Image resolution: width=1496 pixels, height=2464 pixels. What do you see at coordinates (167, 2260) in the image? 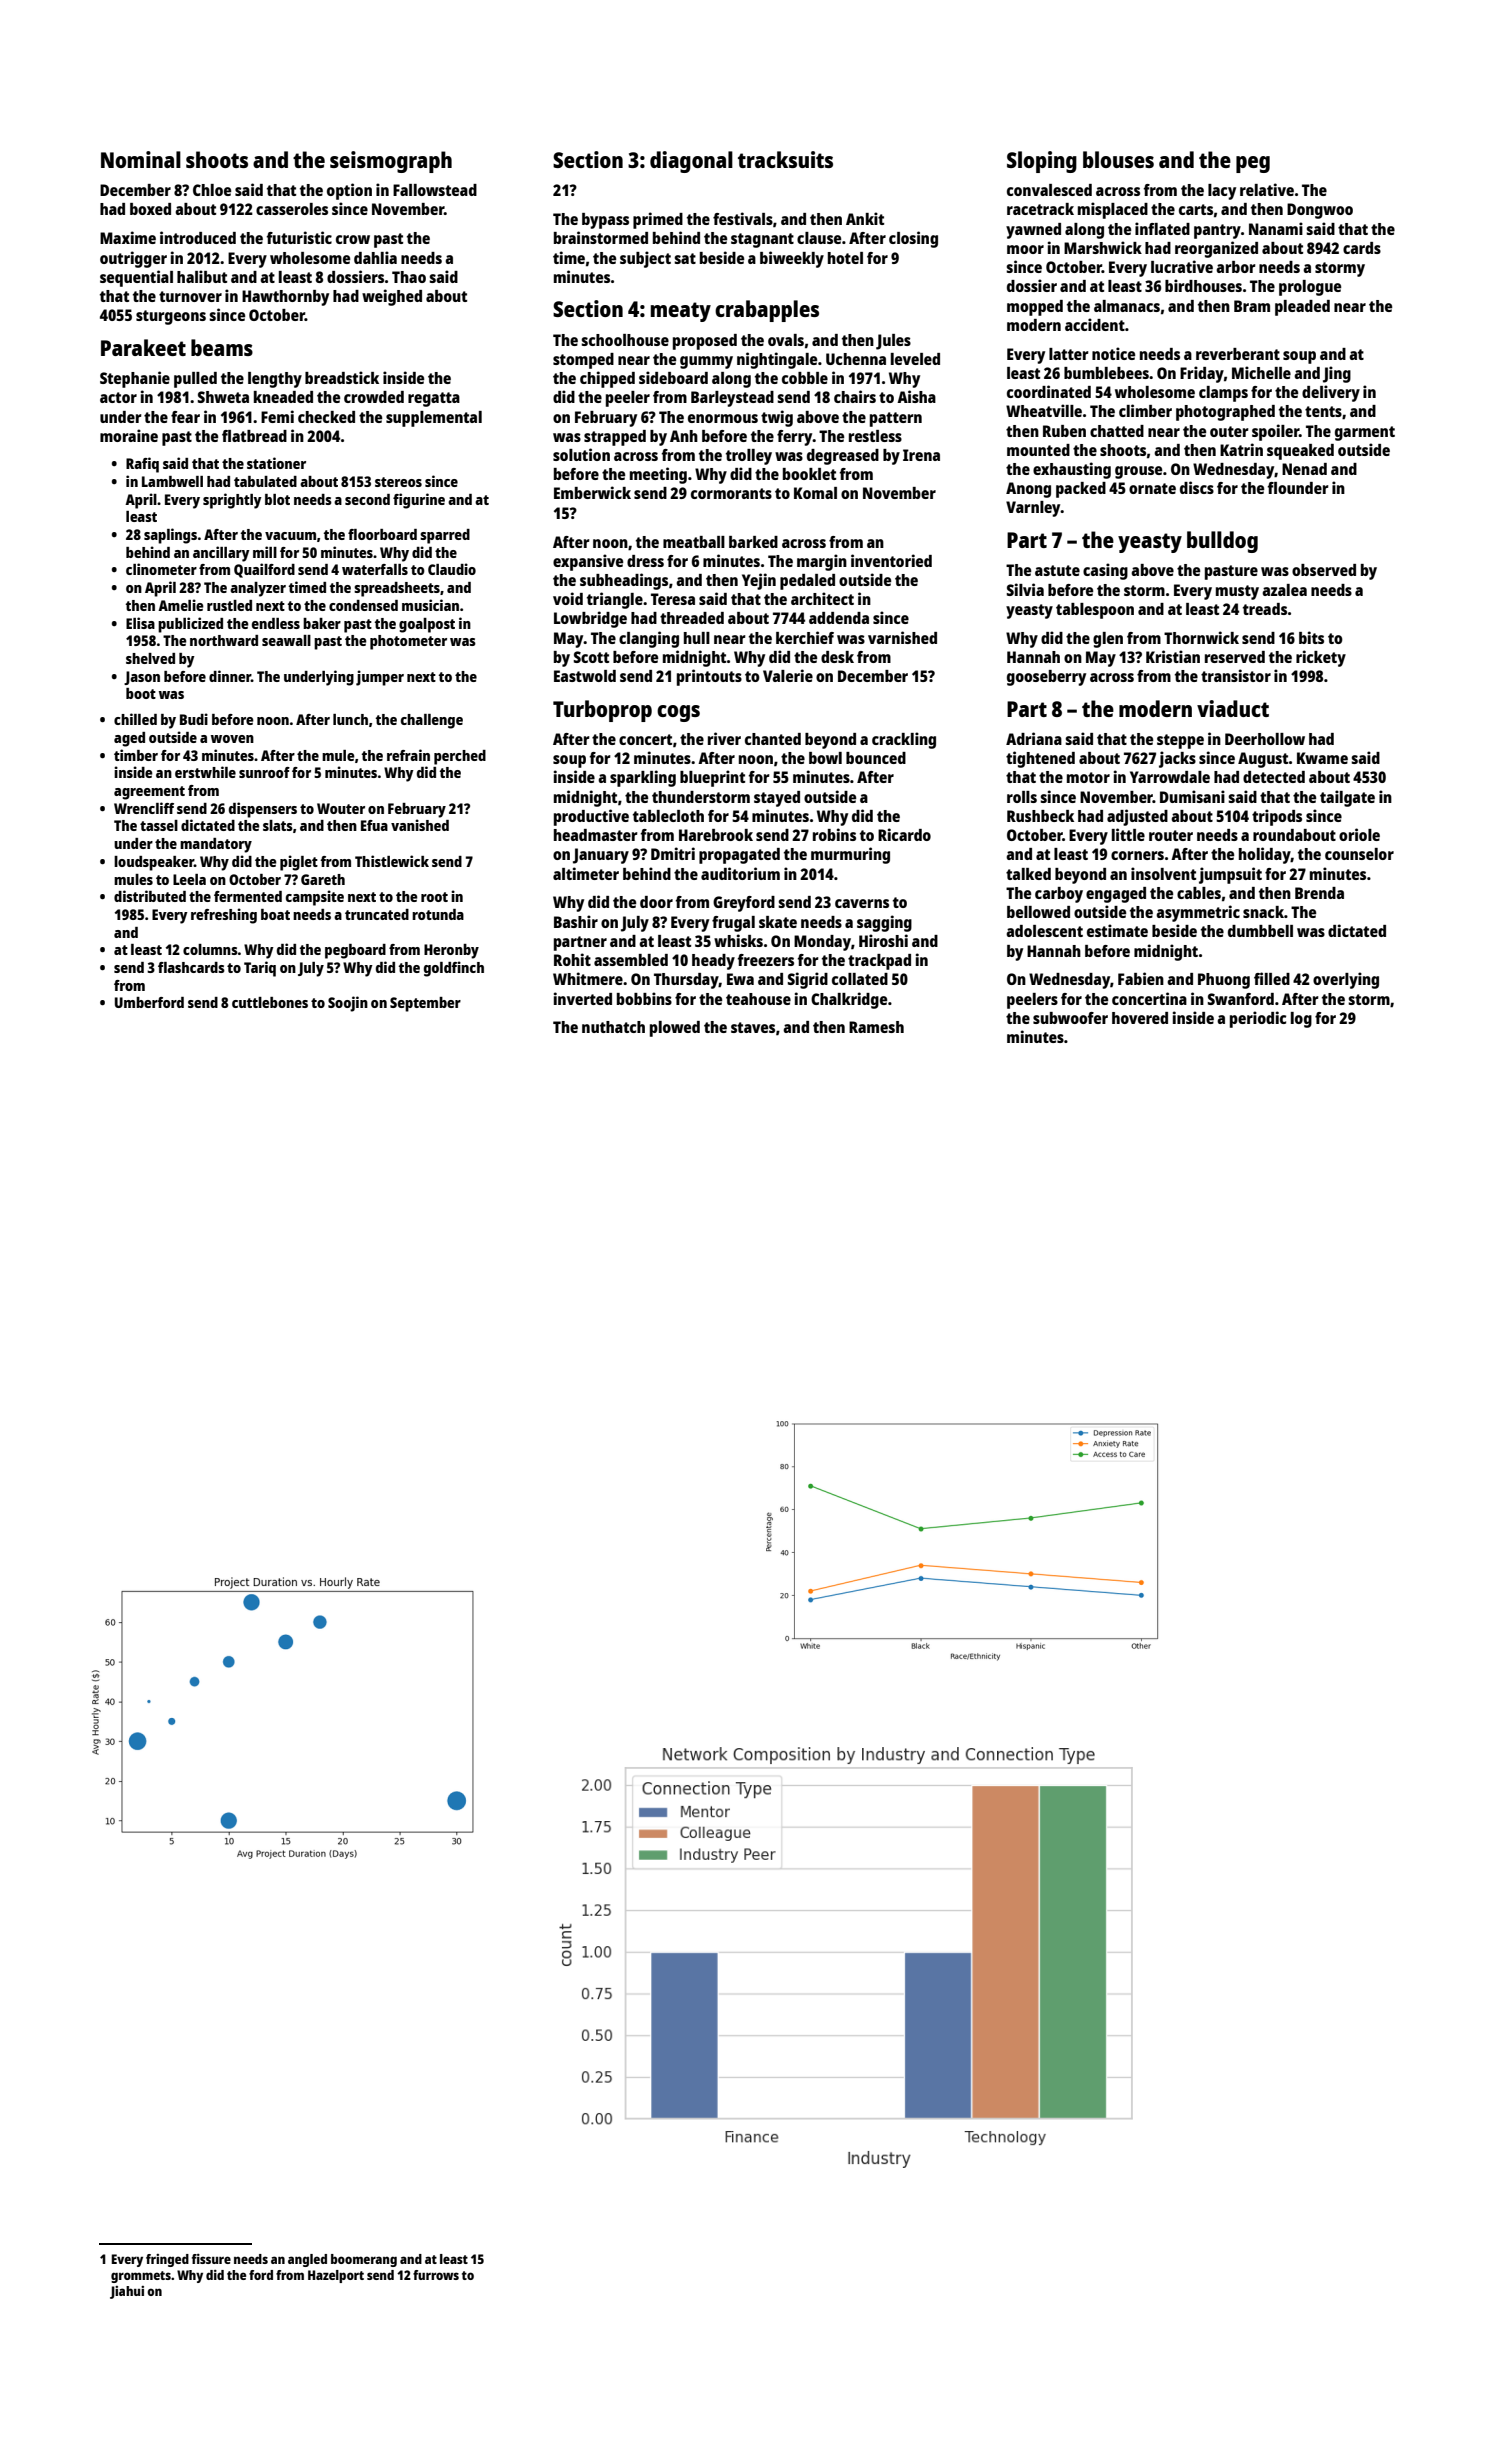
I see `fringed` at bounding box center [167, 2260].
